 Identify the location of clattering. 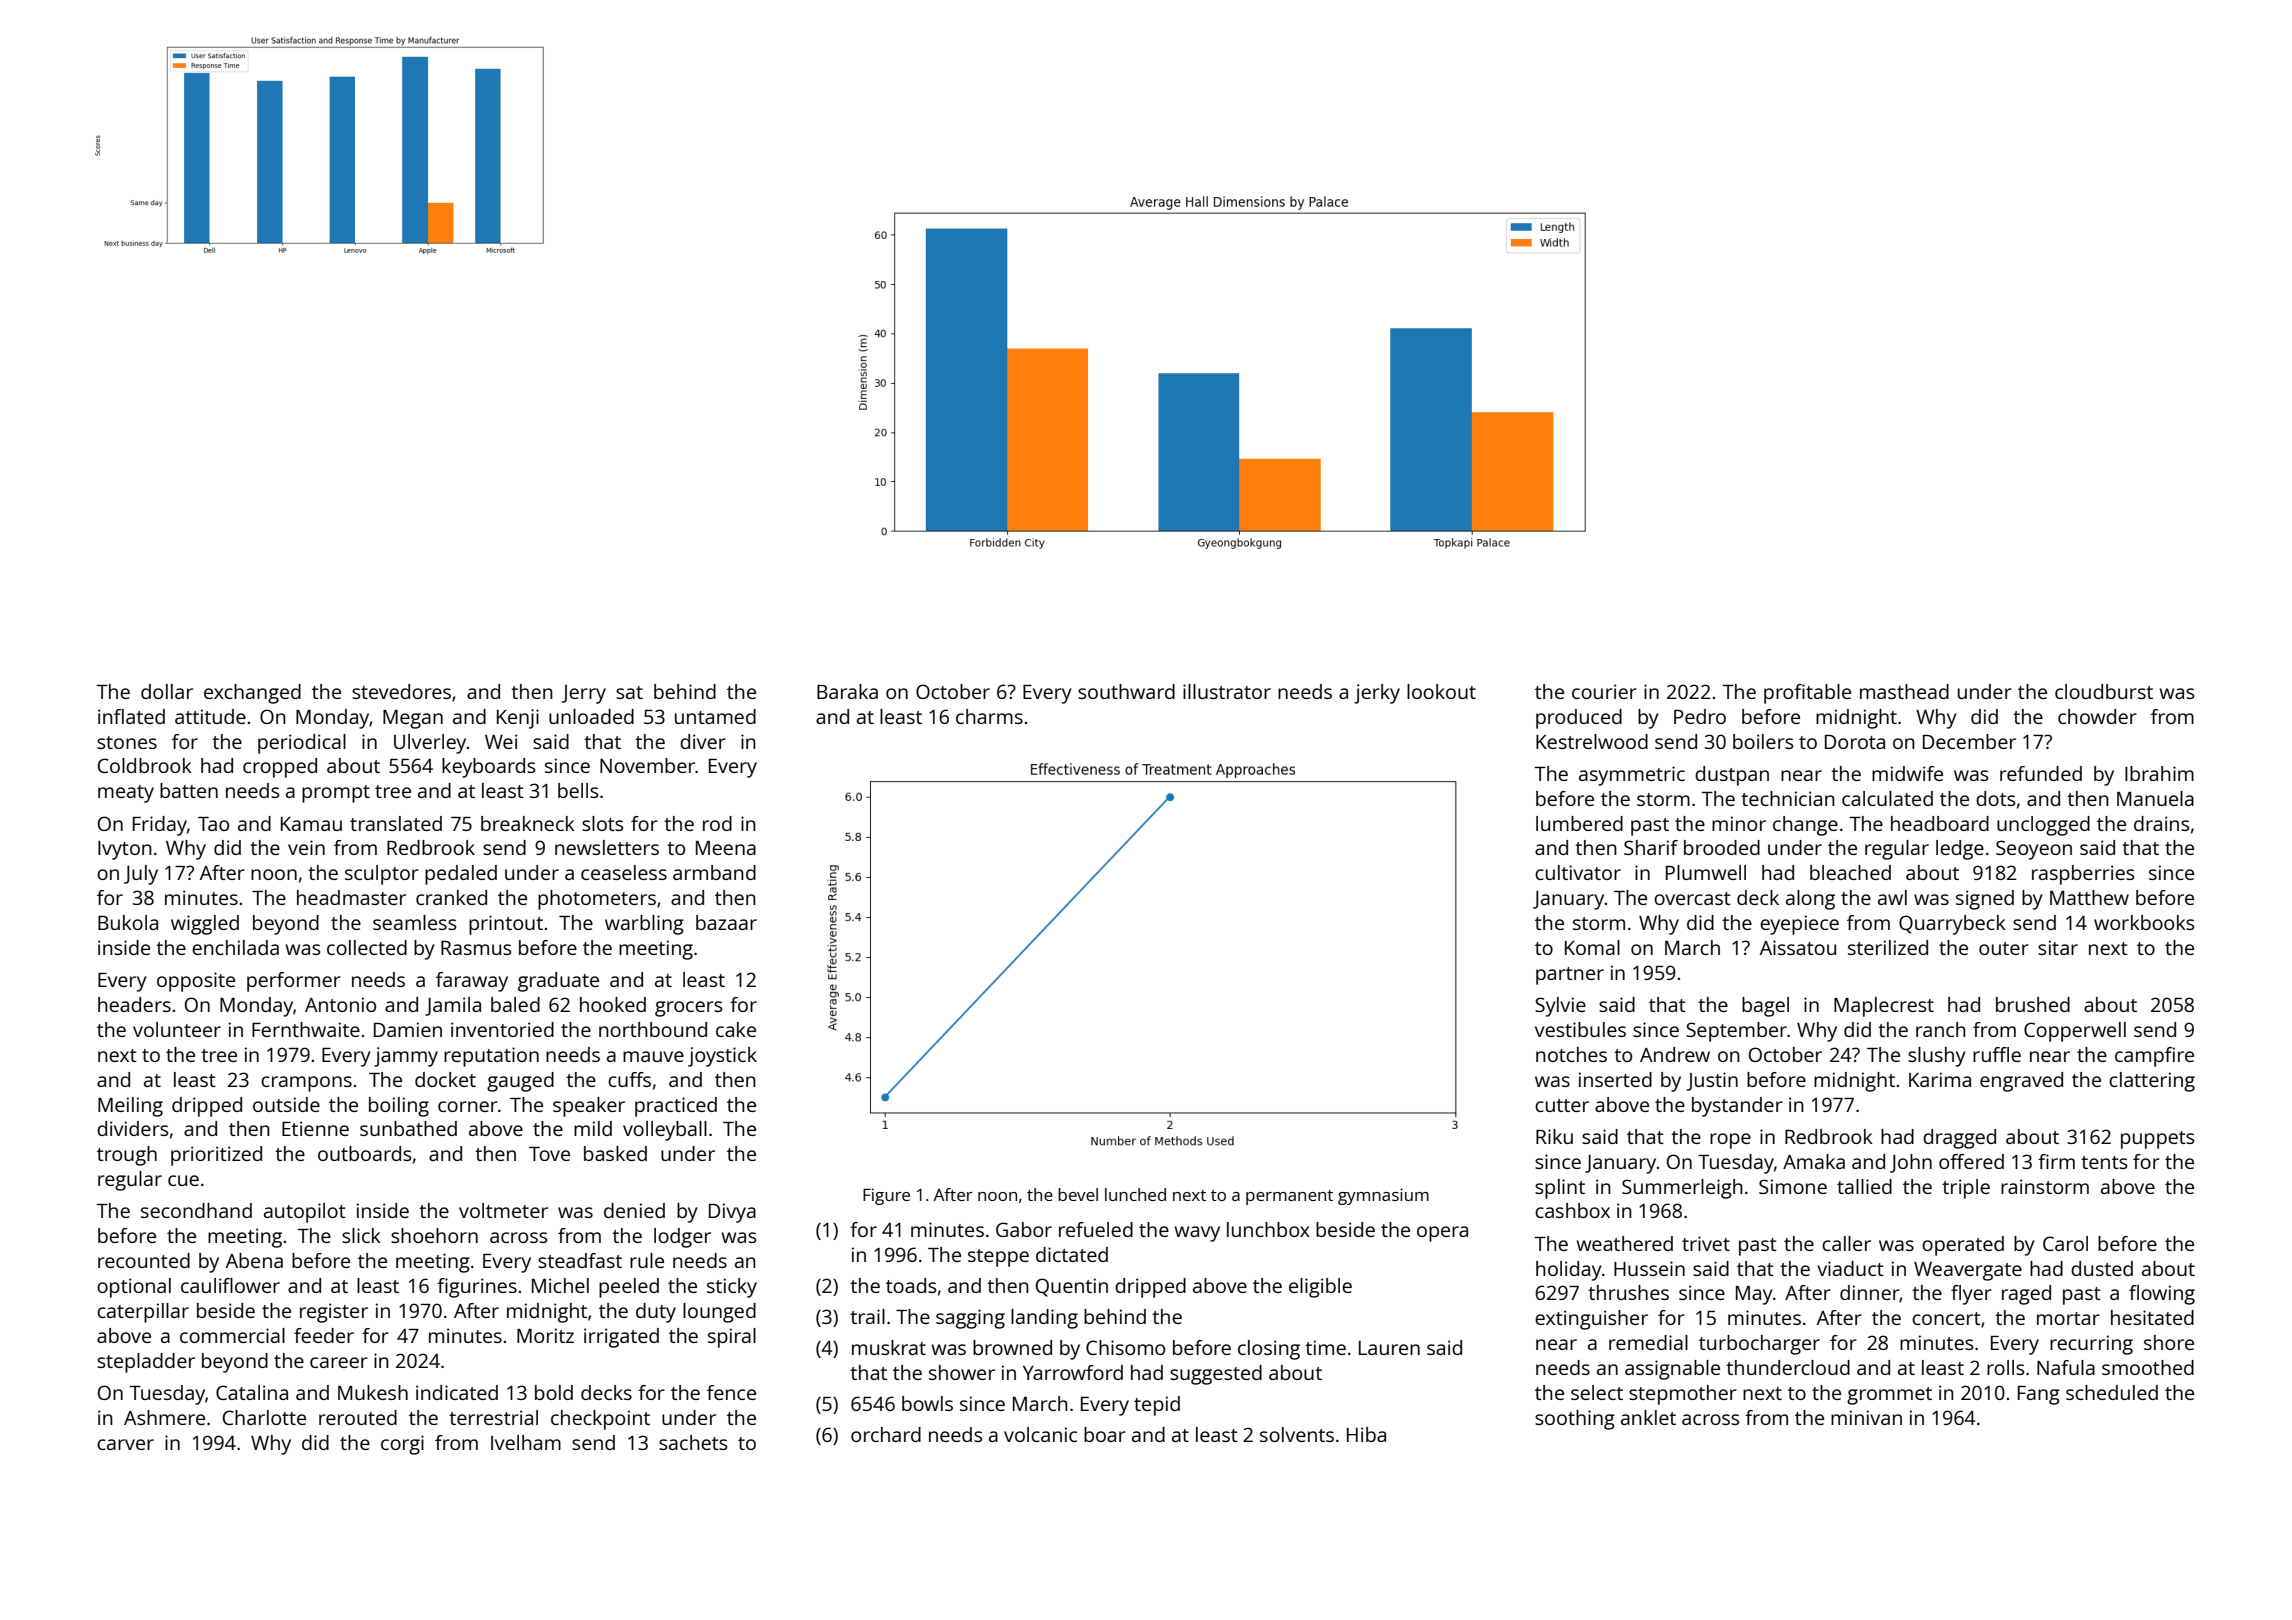
(2152, 1082).
